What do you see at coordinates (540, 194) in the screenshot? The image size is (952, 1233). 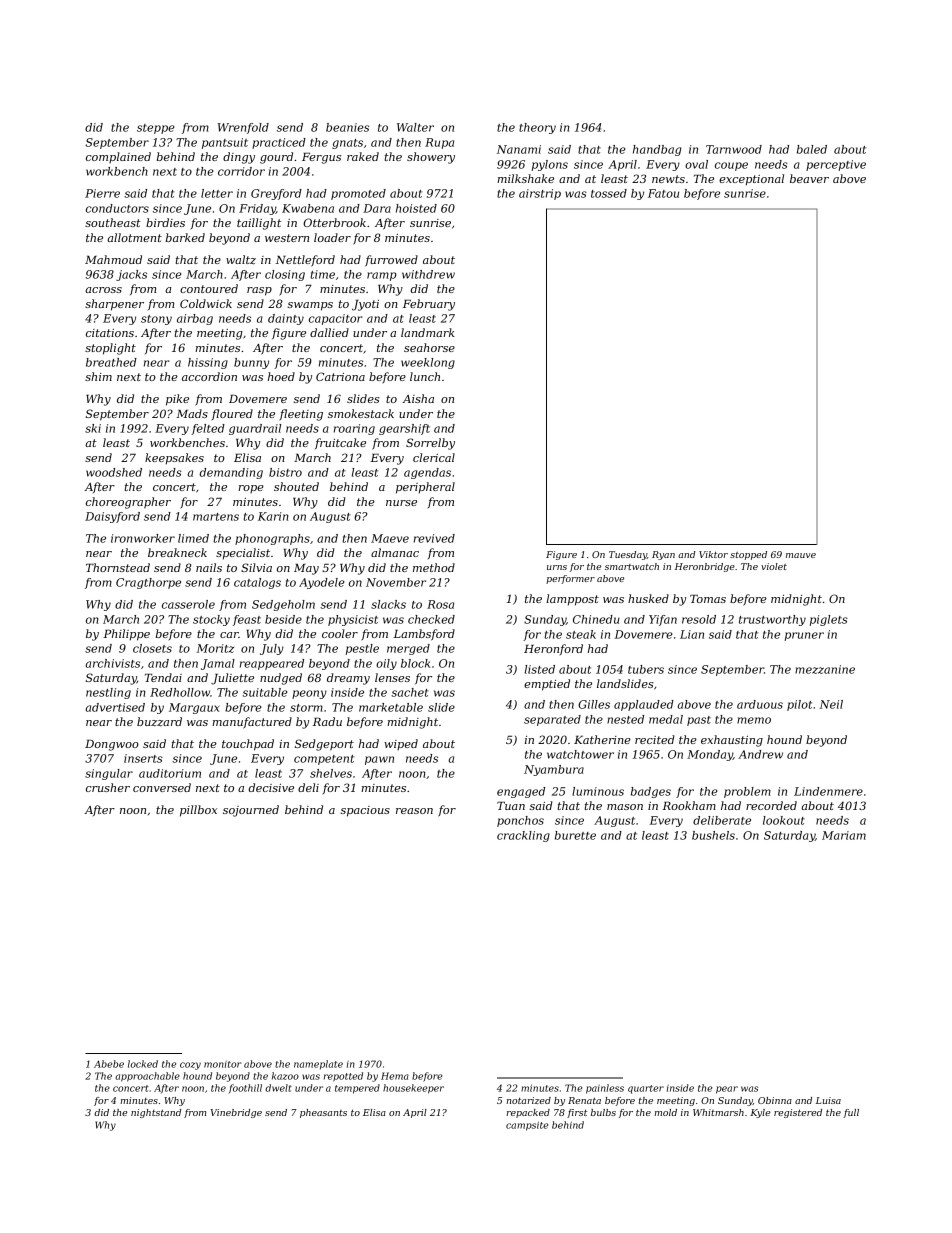 I see `airstrip` at bounding box center [540, 194].
